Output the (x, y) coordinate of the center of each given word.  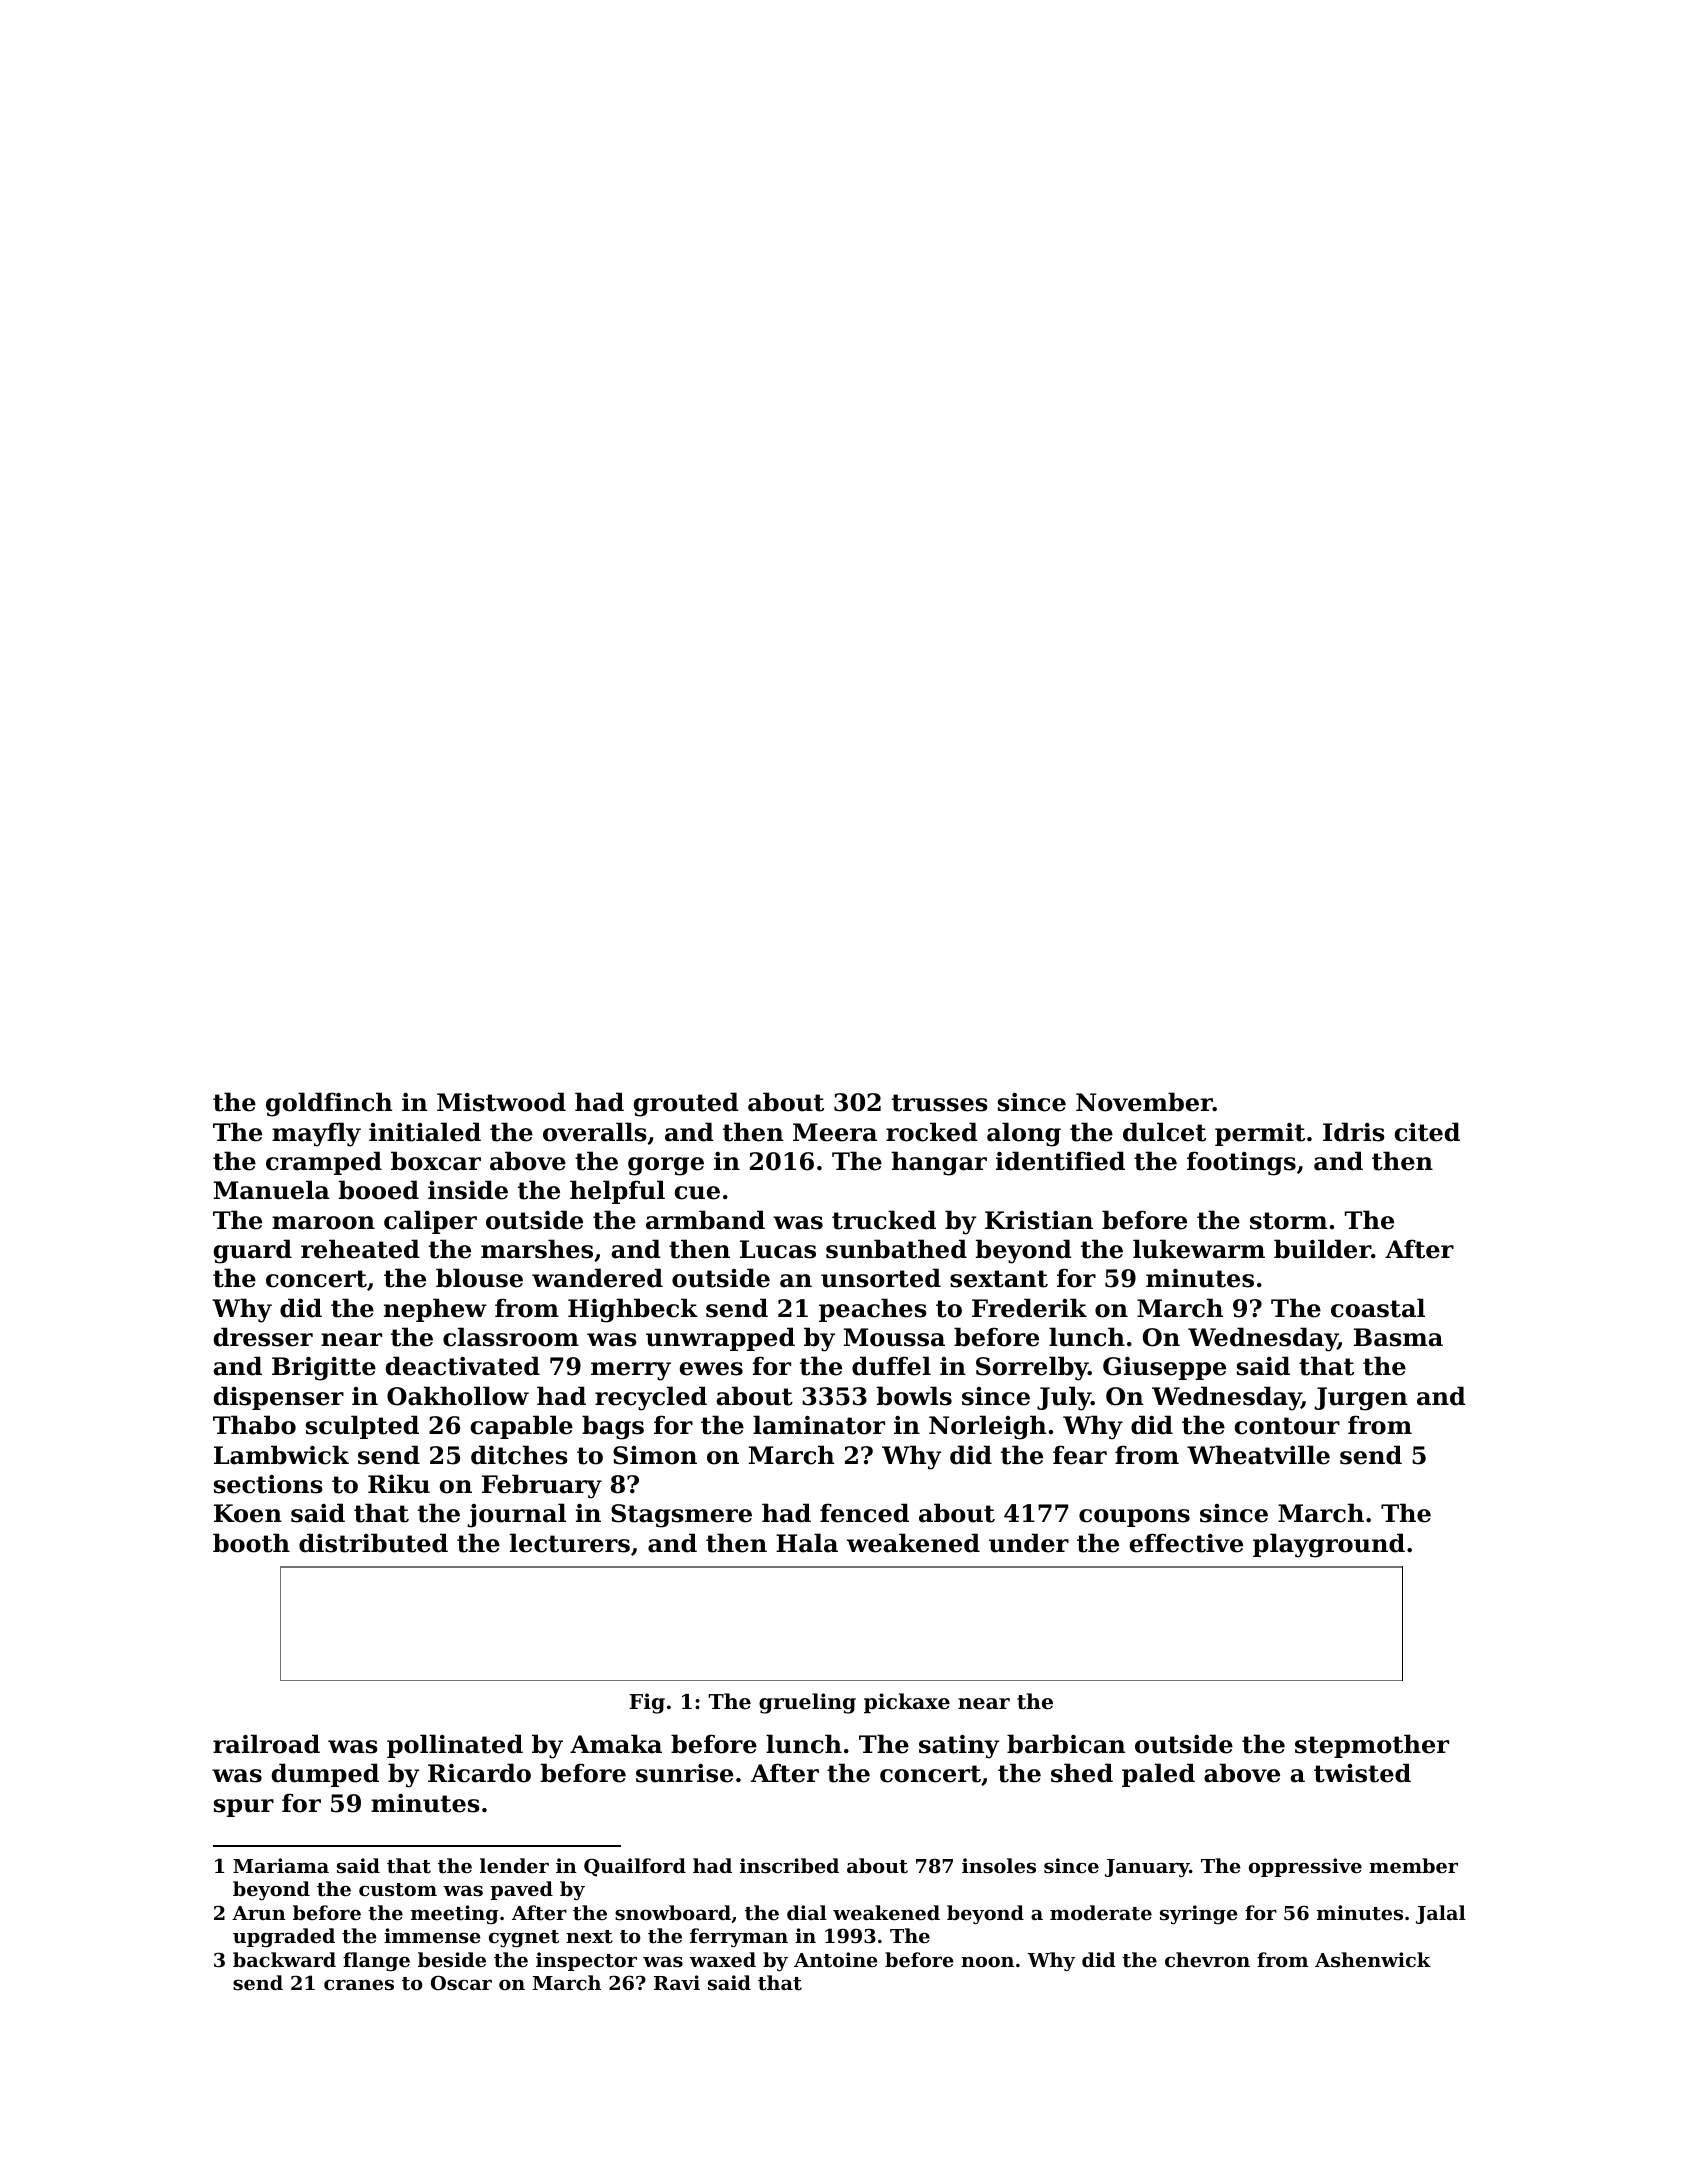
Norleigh (987, 1427)
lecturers (570, 1543)
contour (1287, 1426)
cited (1427, 1132)
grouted (686, 1104)
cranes (359, 1985)
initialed (425, 1132)
